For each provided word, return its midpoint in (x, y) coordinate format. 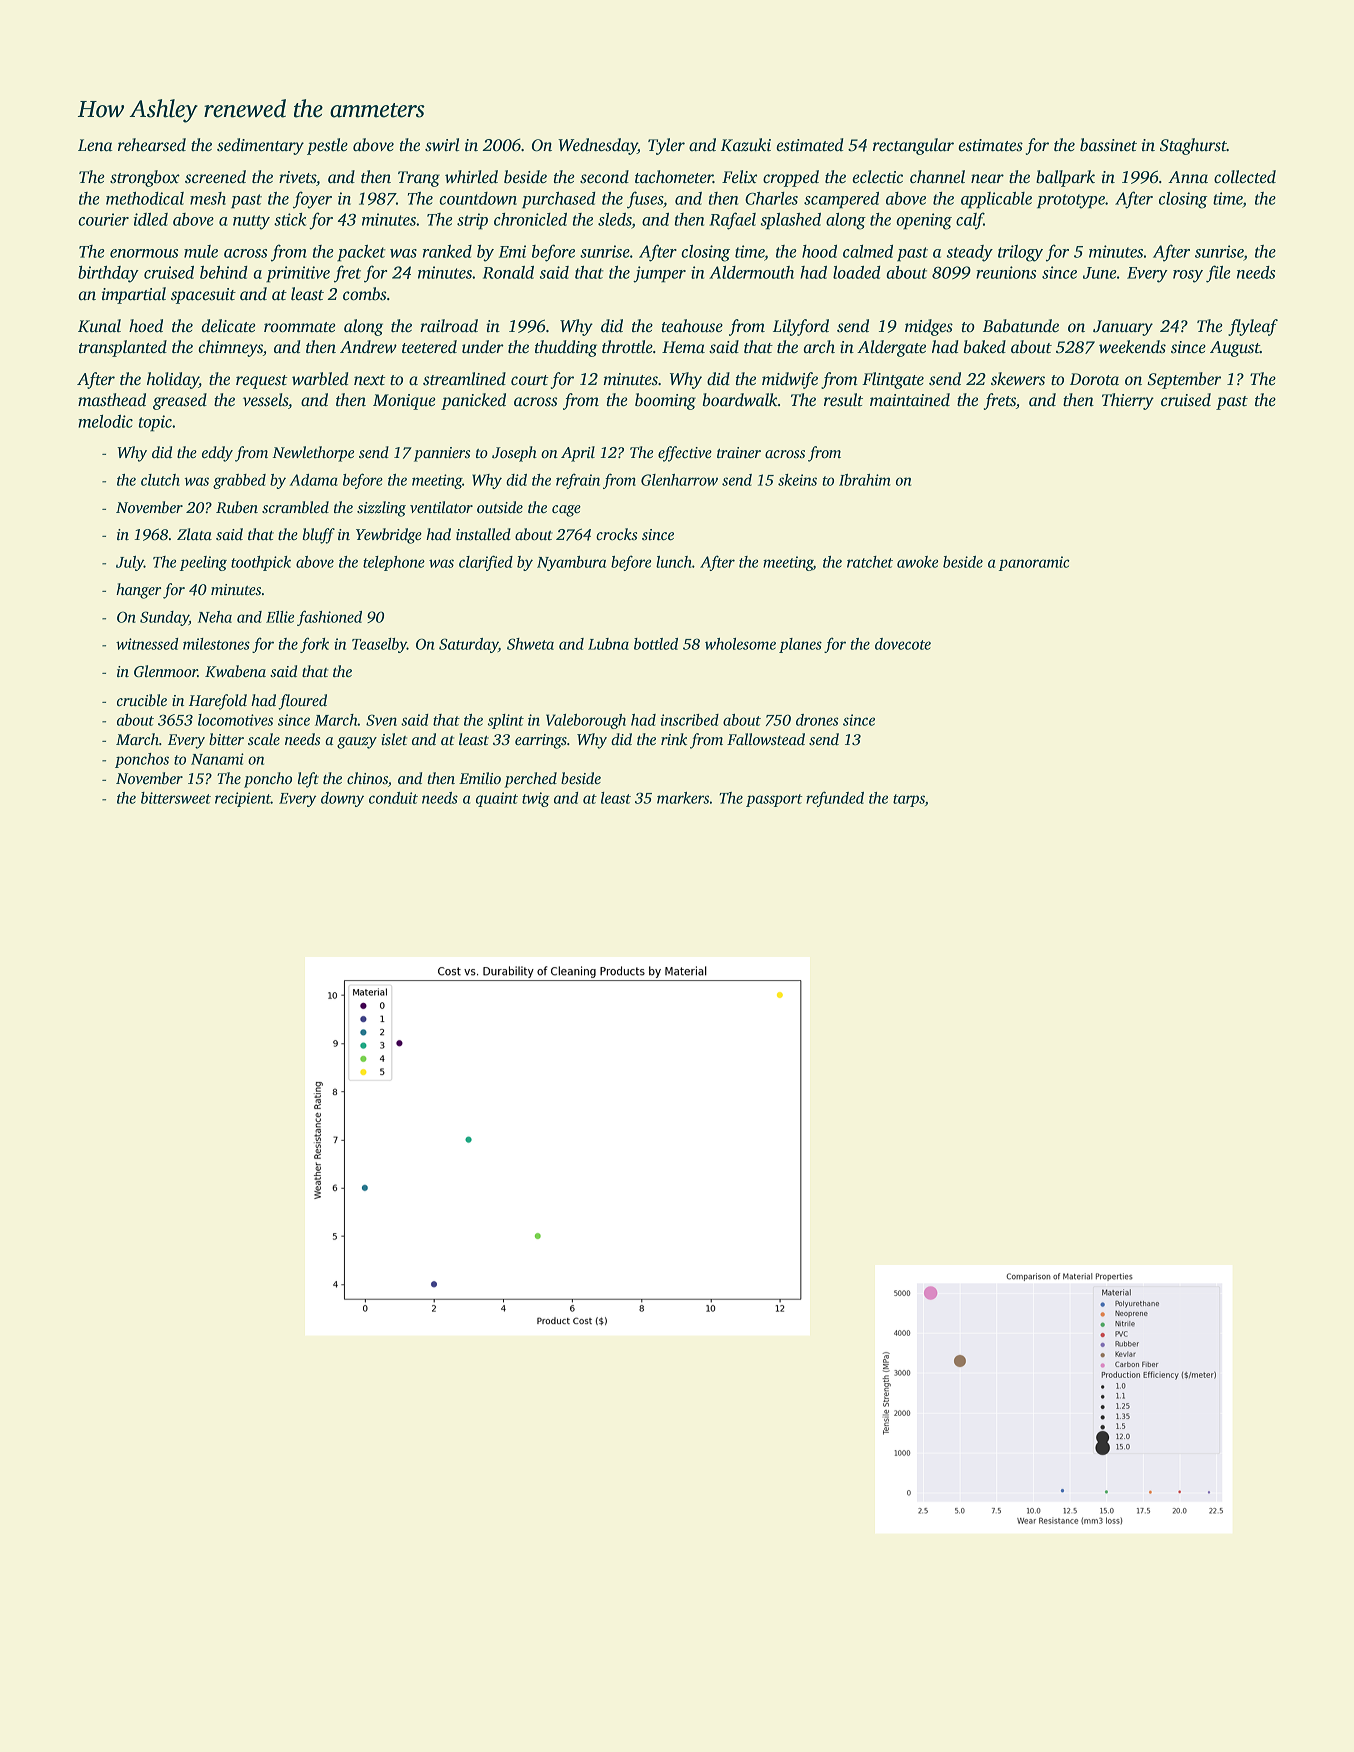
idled (151, 219)
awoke (917, 562)
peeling (203, 563)
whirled (471, 177)
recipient (243, 799)
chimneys (230, 348)
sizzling (381, 509)
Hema (683, 347)
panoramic (1034, 563)
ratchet (870, 562)
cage (566, 511)
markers (683, 798)
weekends (1132, 347)
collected (1245, 177)
